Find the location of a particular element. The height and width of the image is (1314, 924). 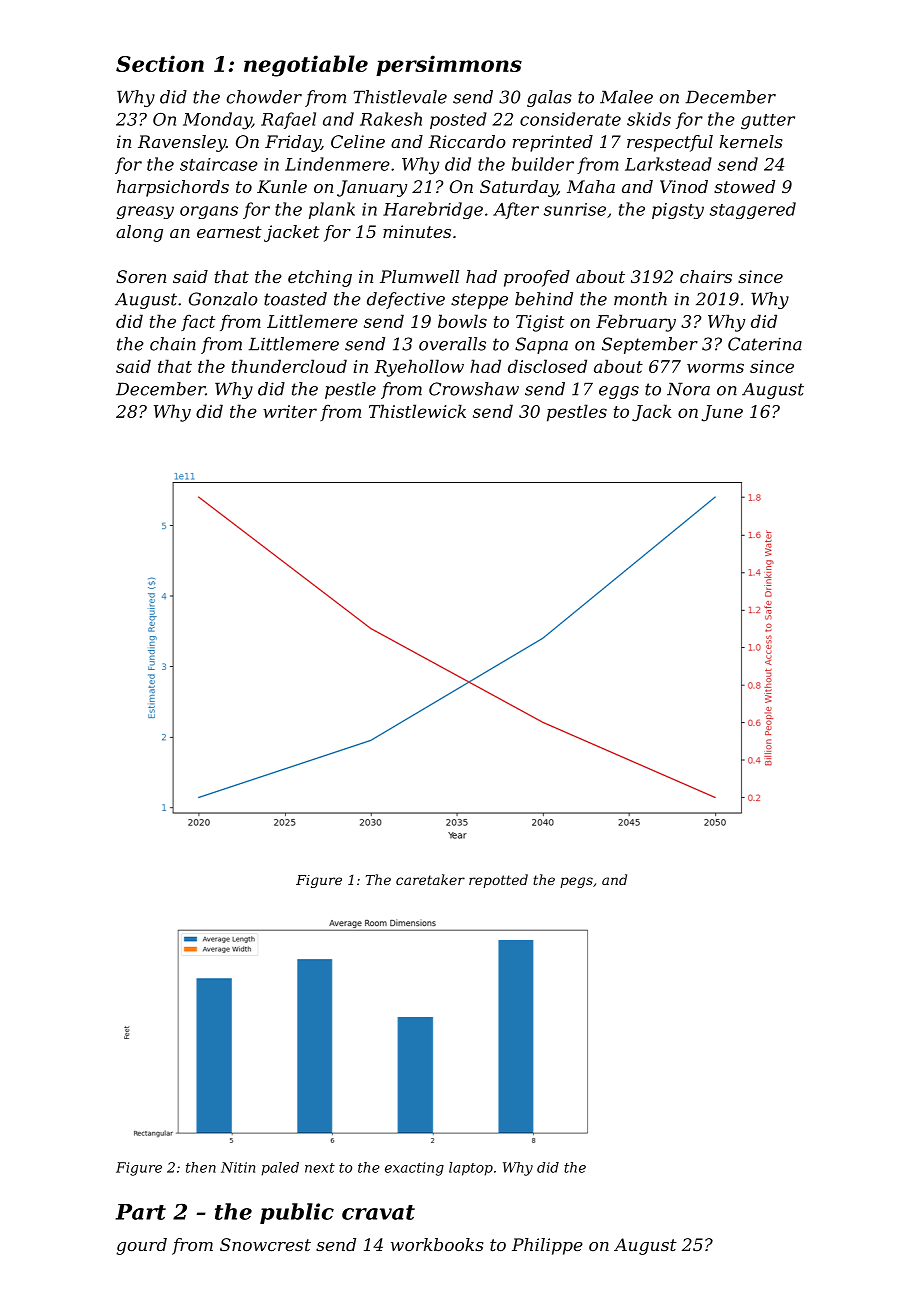

Thistlewick is located at coordinates (417, 411).
